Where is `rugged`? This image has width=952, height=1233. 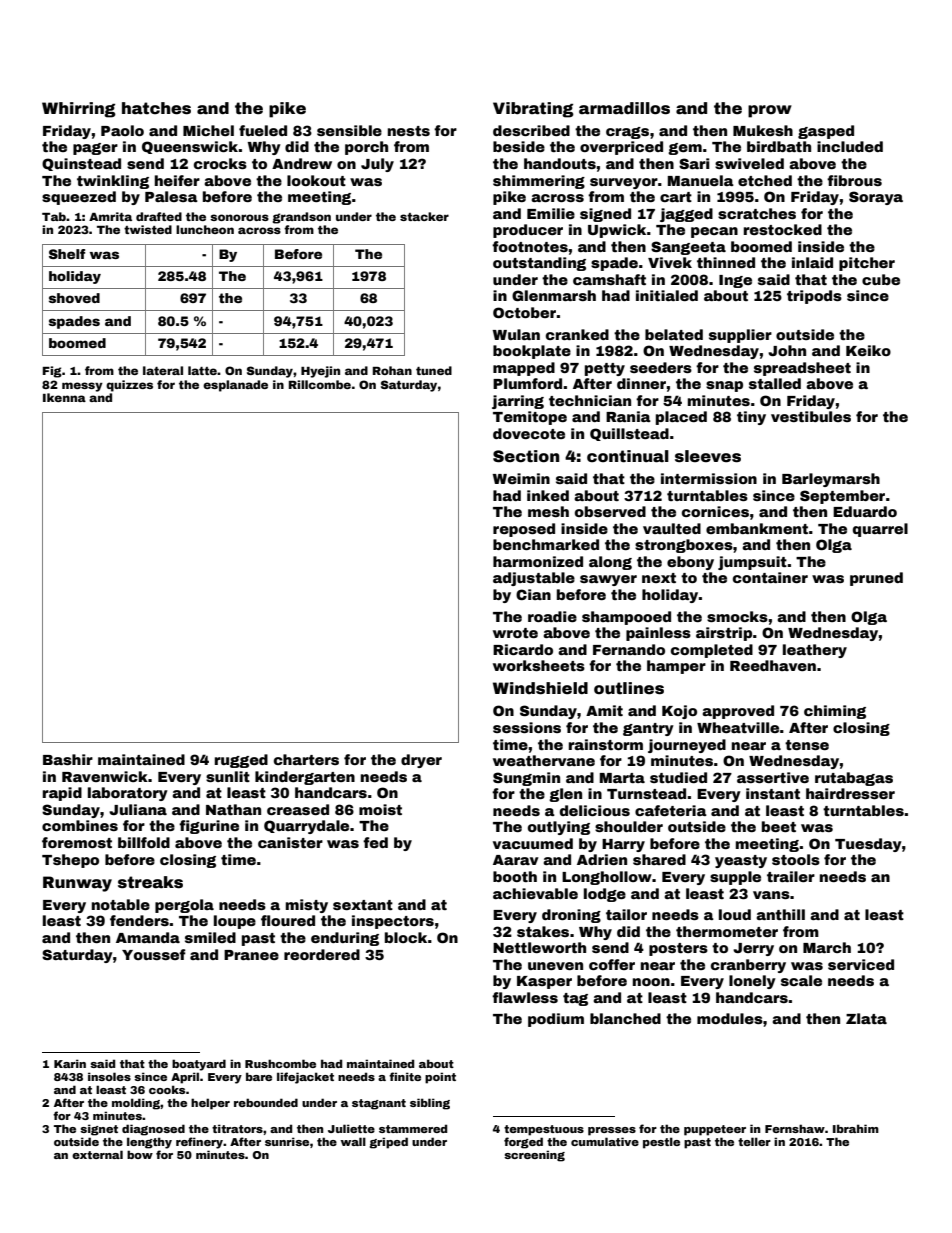
rugged is located at coordinates (241, 761).
